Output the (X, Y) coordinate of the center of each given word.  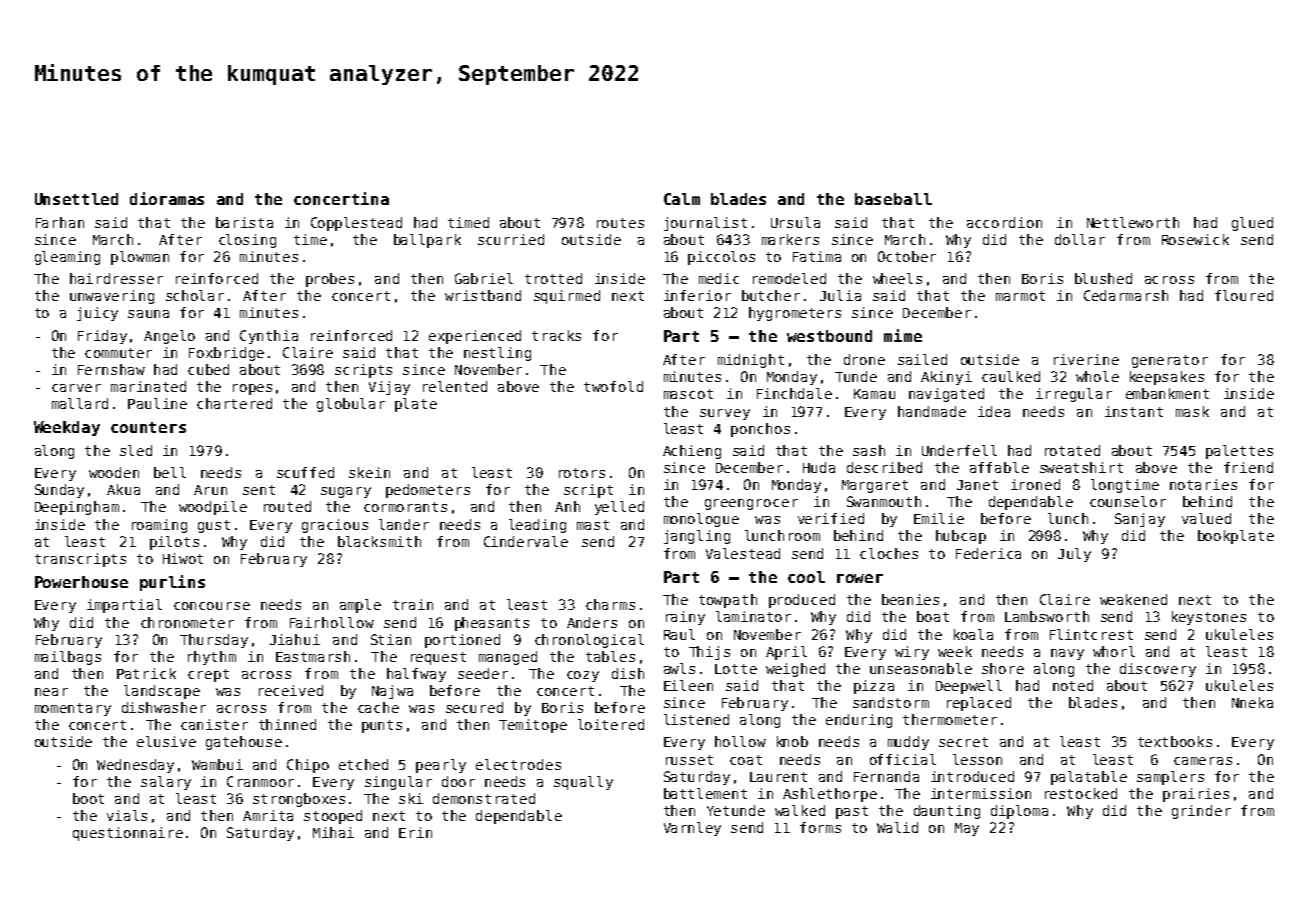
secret (963, 742)
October (907, 256)
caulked (1011, 376)
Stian (391, 639)
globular (351, 405)
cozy (583, 676)
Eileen (688, 685)
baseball (893, 199)
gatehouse (244, 743)
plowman (140, 258)
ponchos (760, 430)
